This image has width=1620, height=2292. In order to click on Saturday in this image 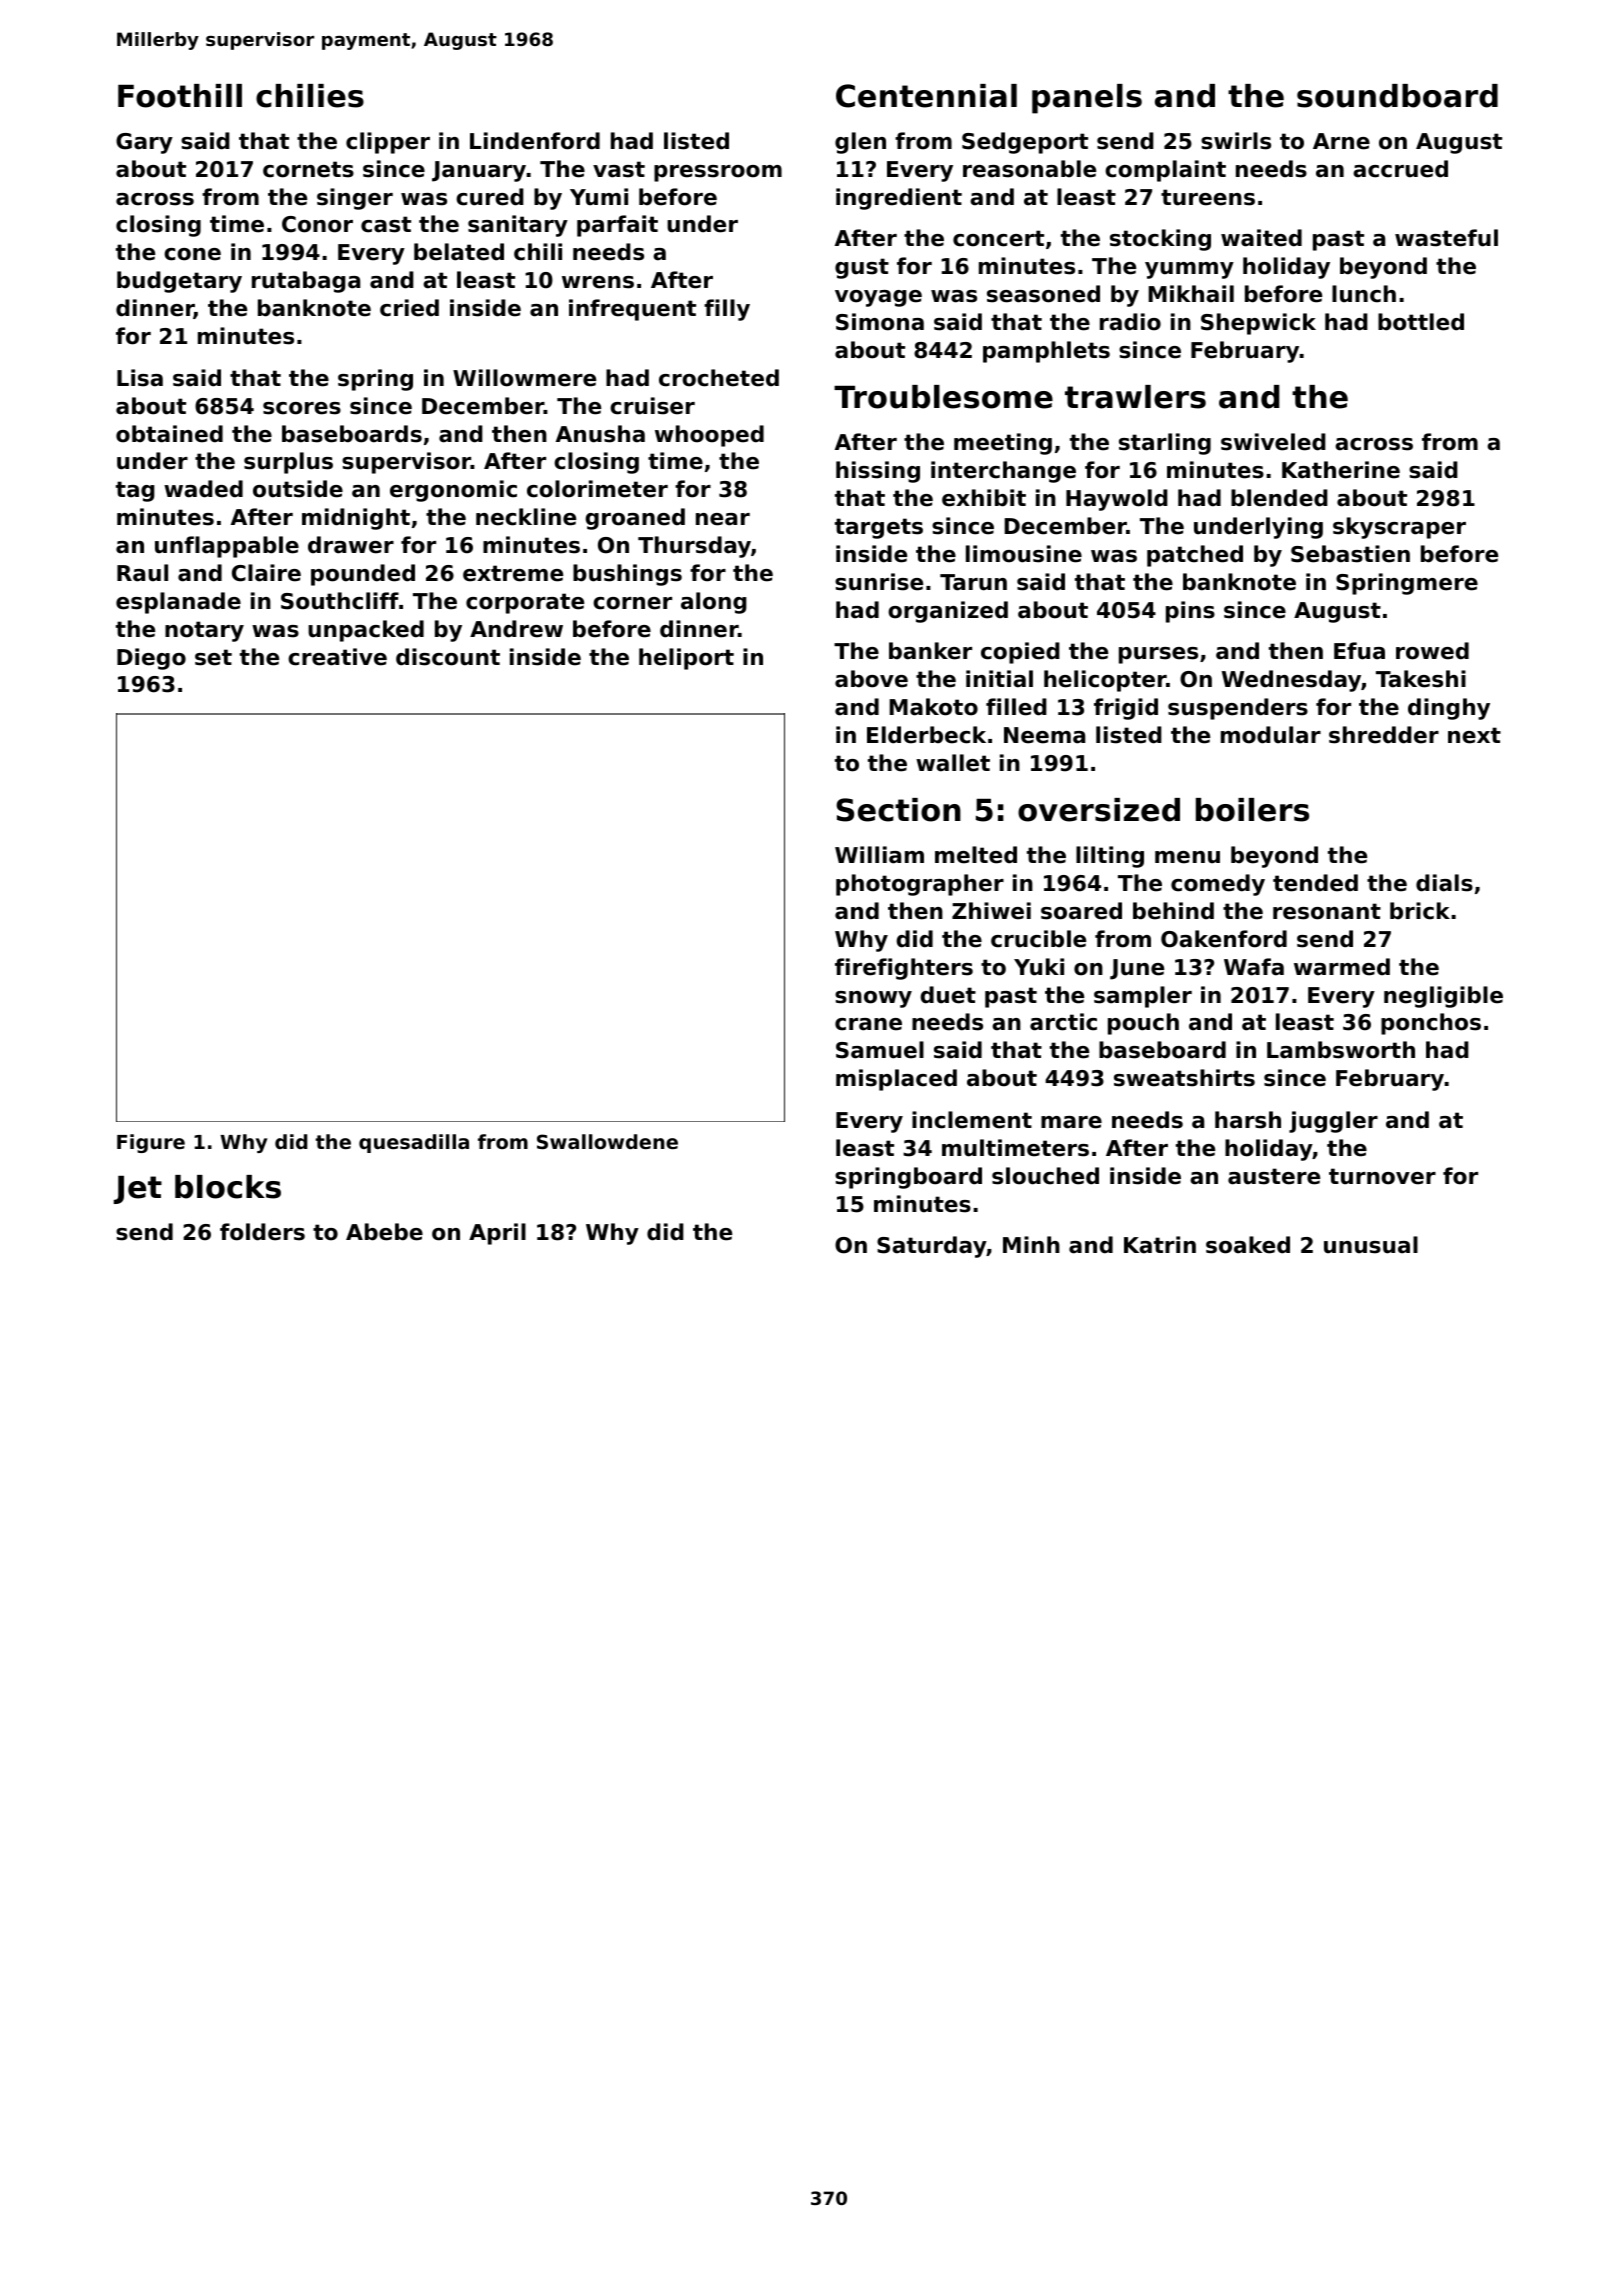, I will do `click(931, 1247)`.
